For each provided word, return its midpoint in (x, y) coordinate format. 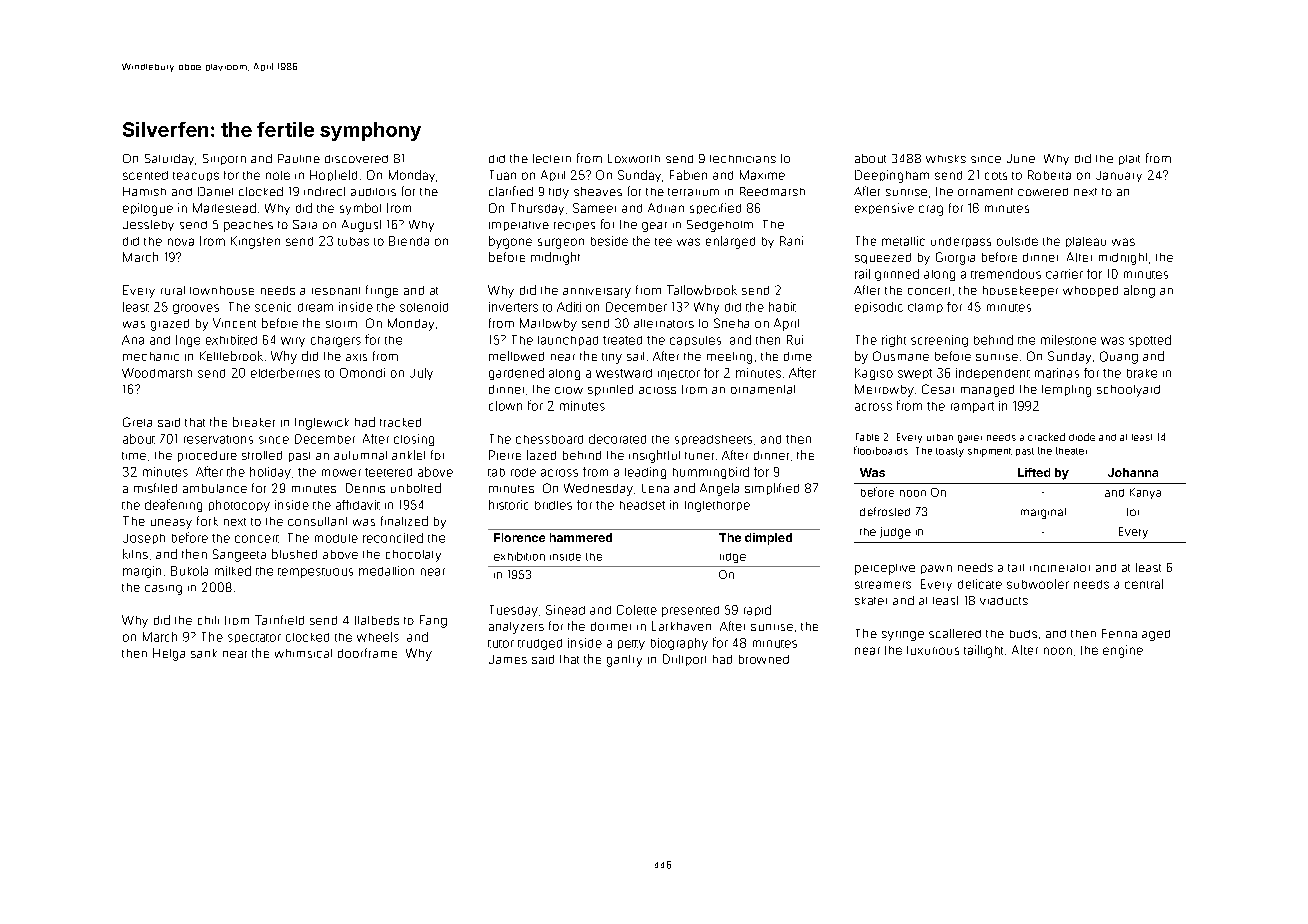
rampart (972, 407)
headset (642, 505)
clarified (511, 191)
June (1021, 158)
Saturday (169, 159)
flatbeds (377, 620)
